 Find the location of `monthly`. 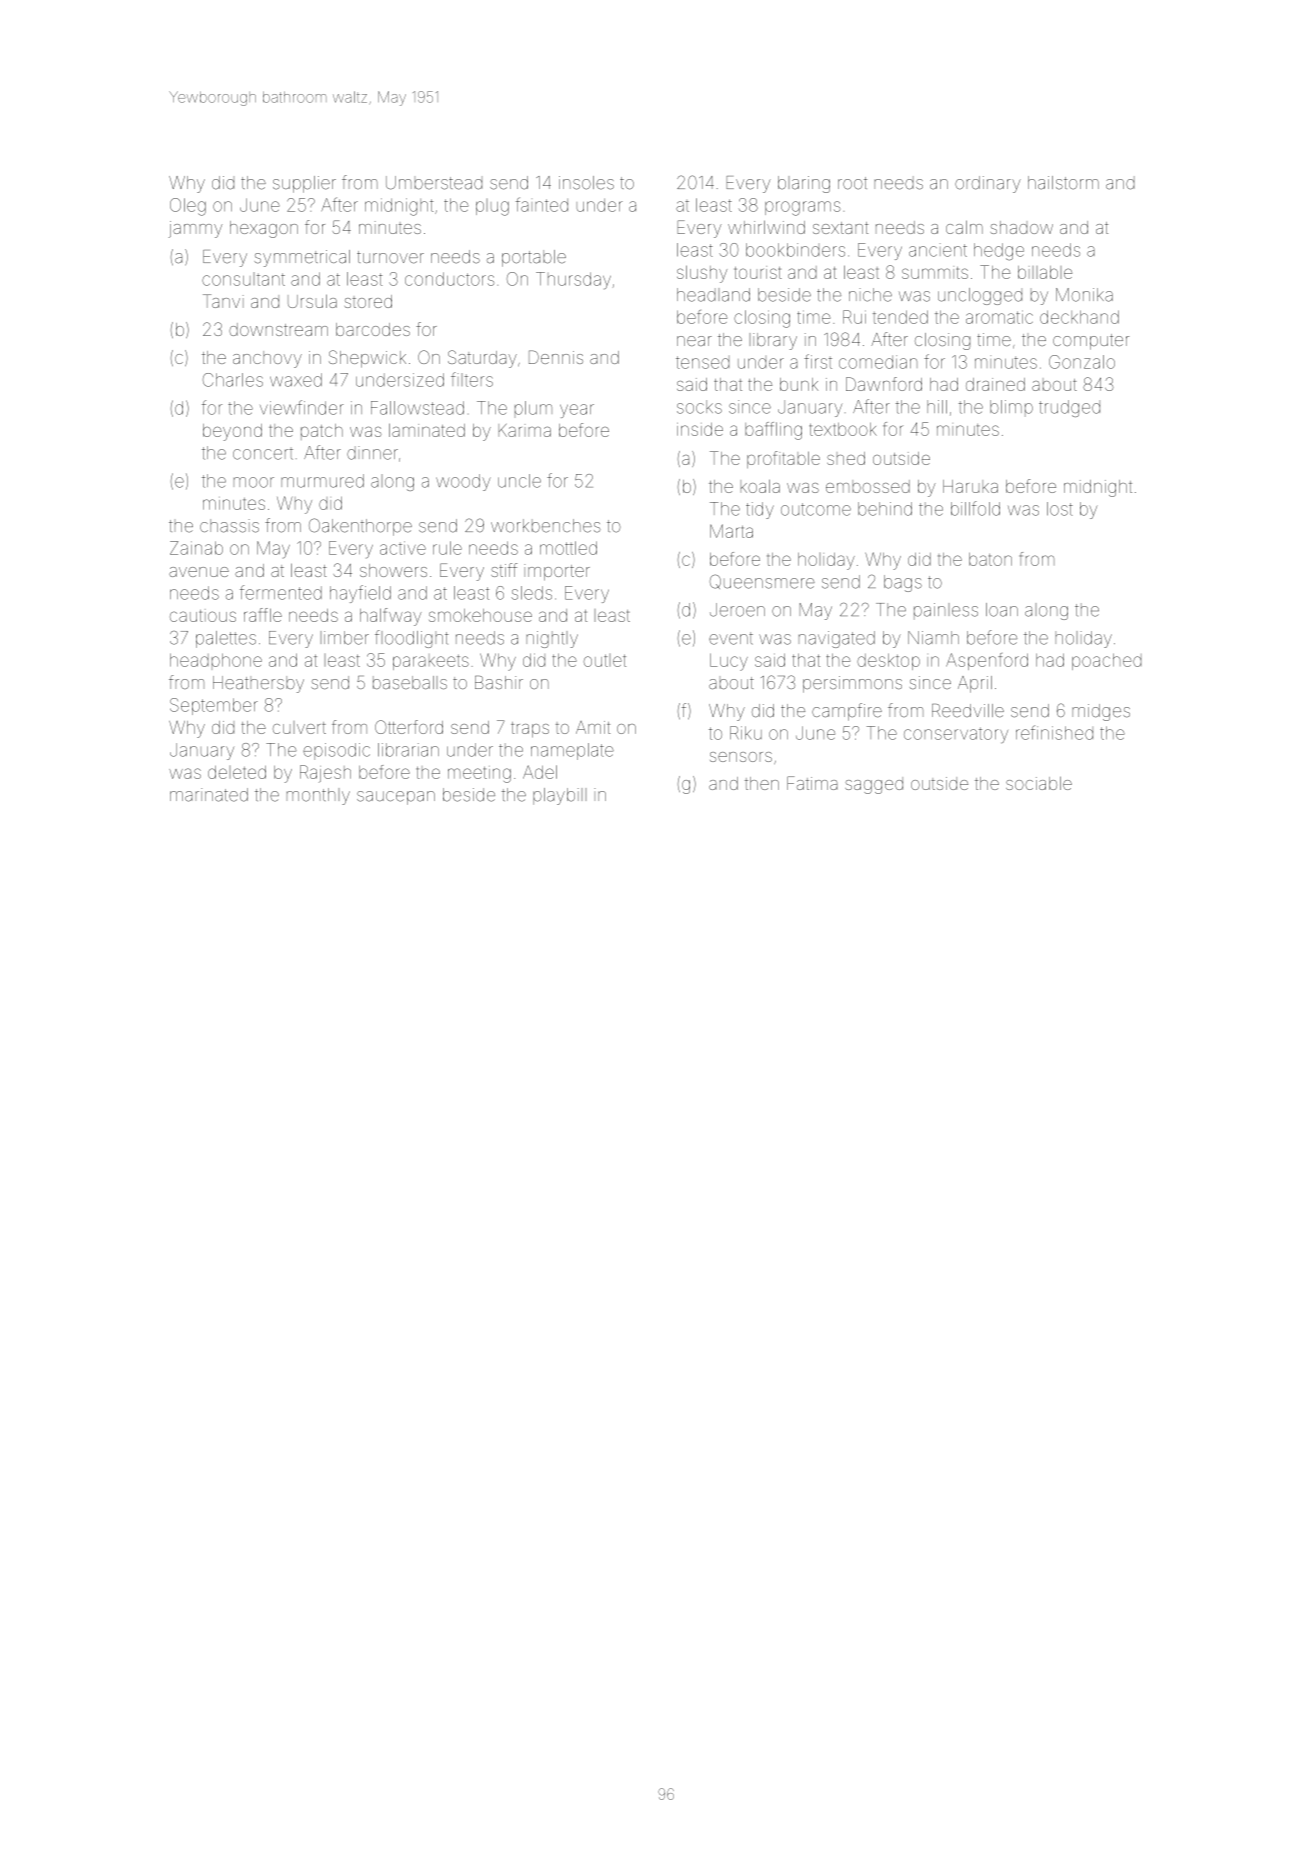

monthly is located at coordinates (318, 796).
